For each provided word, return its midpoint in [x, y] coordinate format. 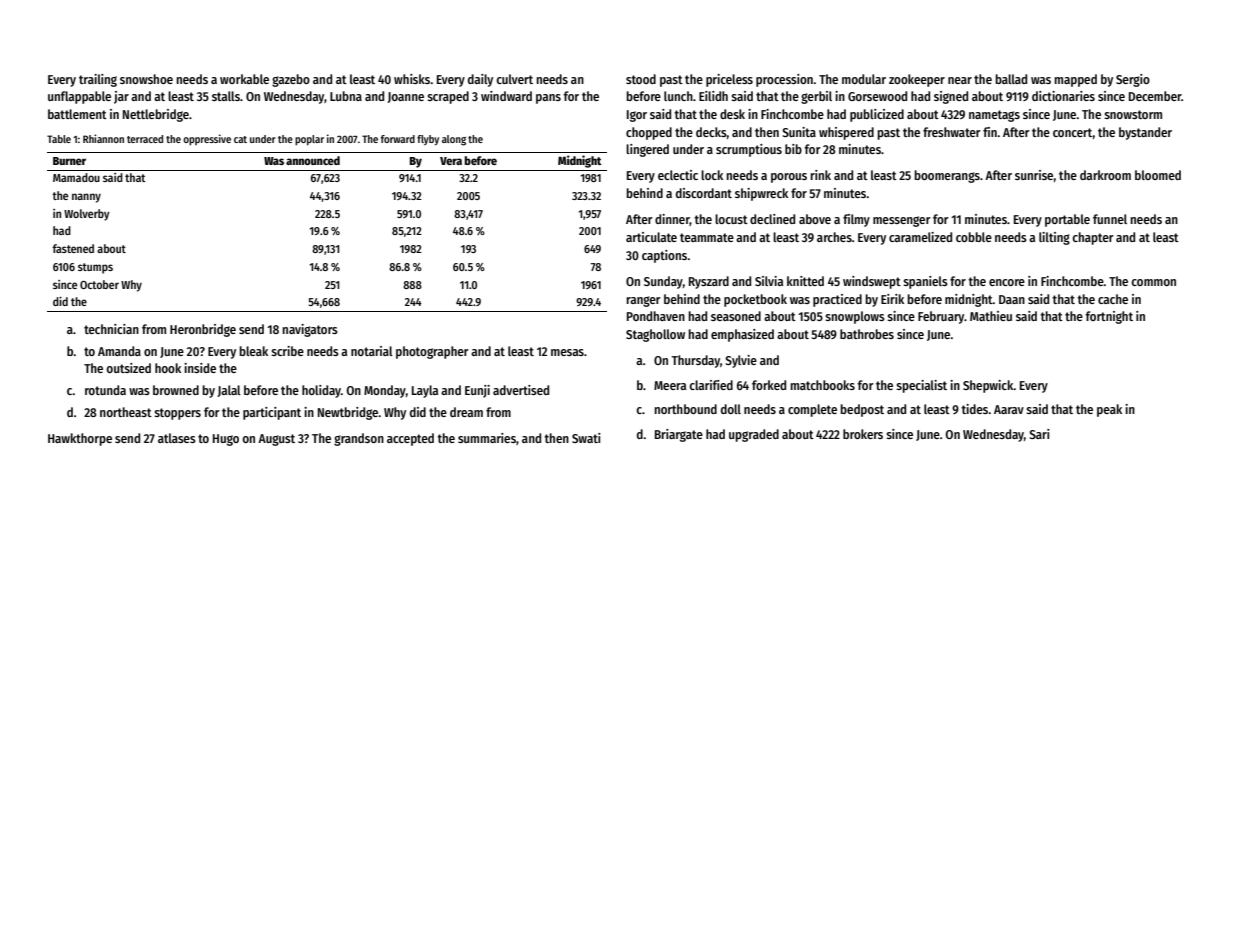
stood [641, 79]
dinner [672, 220]
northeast [126, 412]
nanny [86, 198]
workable [244, 79]
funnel [1110, 219]
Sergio [1133, 80]
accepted [410, 439]
